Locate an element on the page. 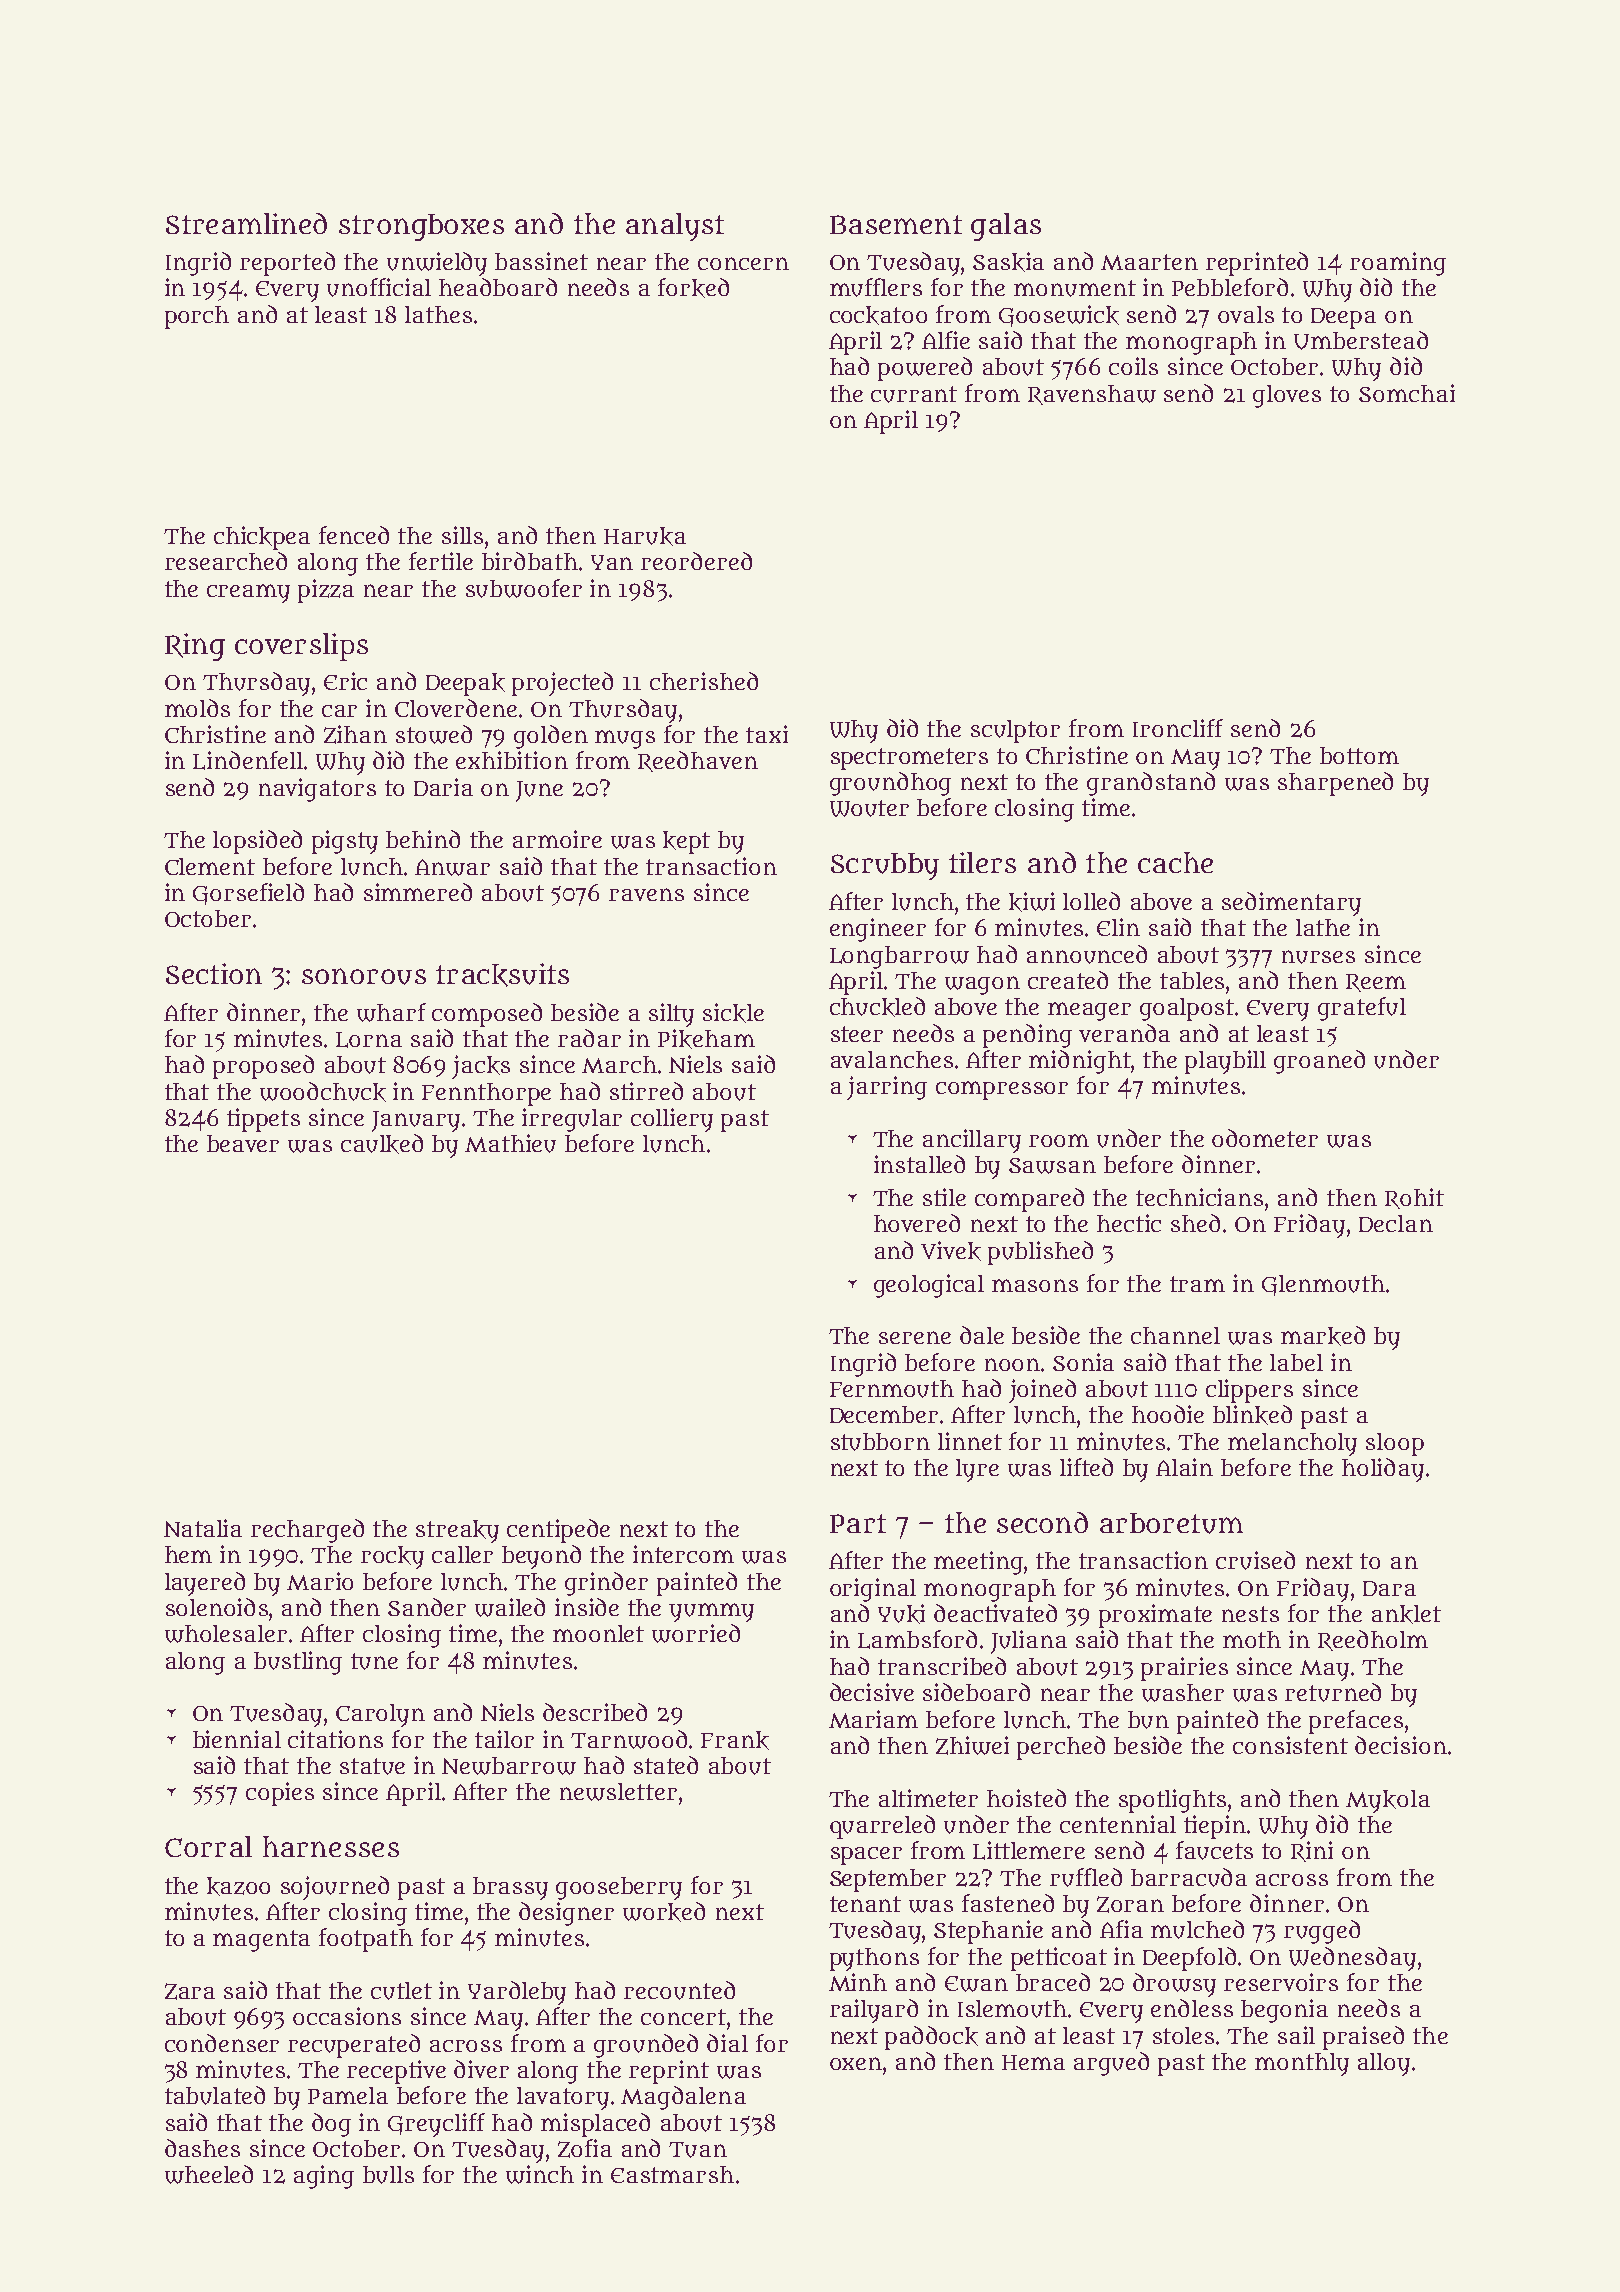  colliery is located at coordinates (672, 1120).
